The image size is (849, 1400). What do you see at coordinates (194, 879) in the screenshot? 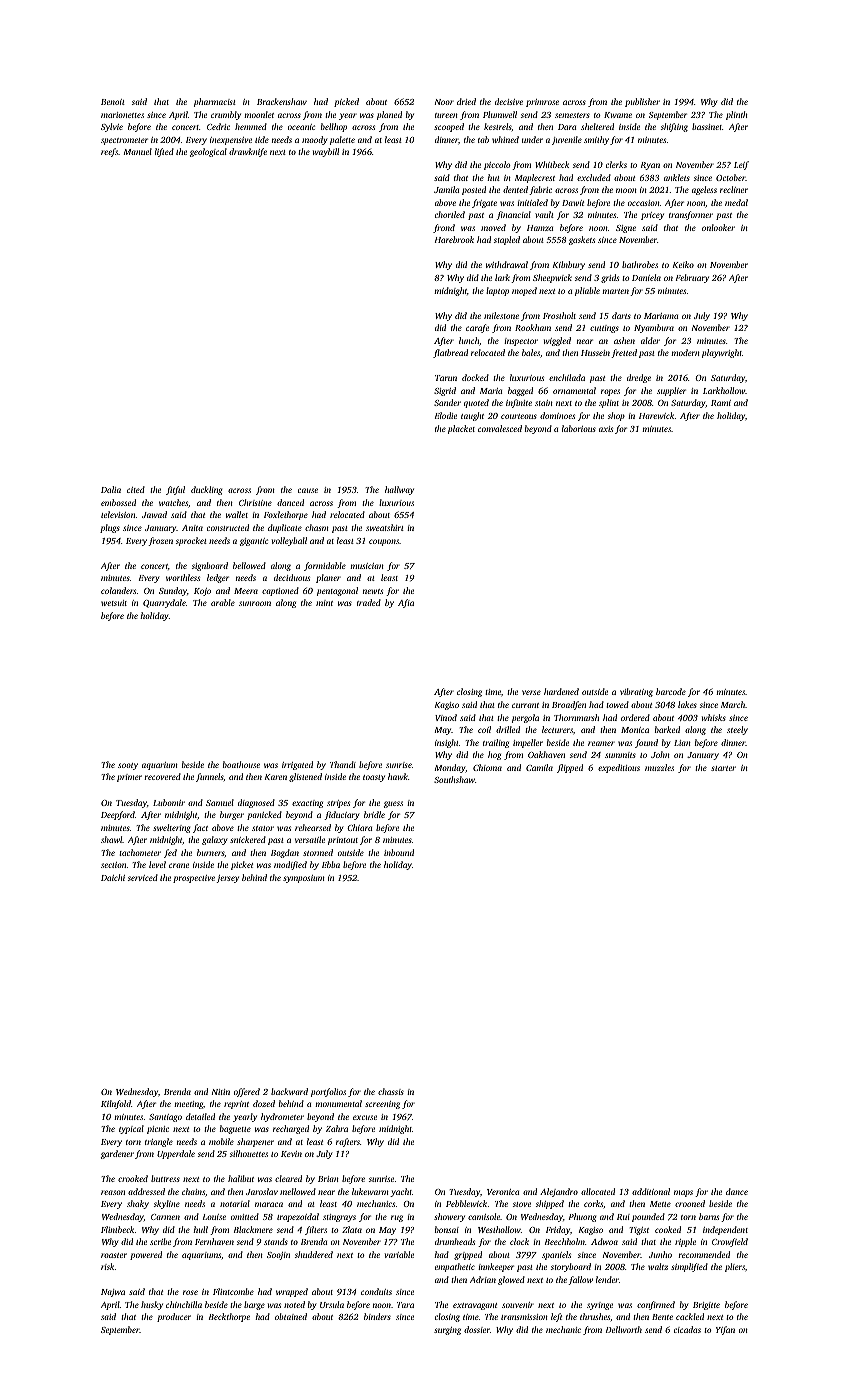
I see `prospective` at bounding box center [194, 879].
